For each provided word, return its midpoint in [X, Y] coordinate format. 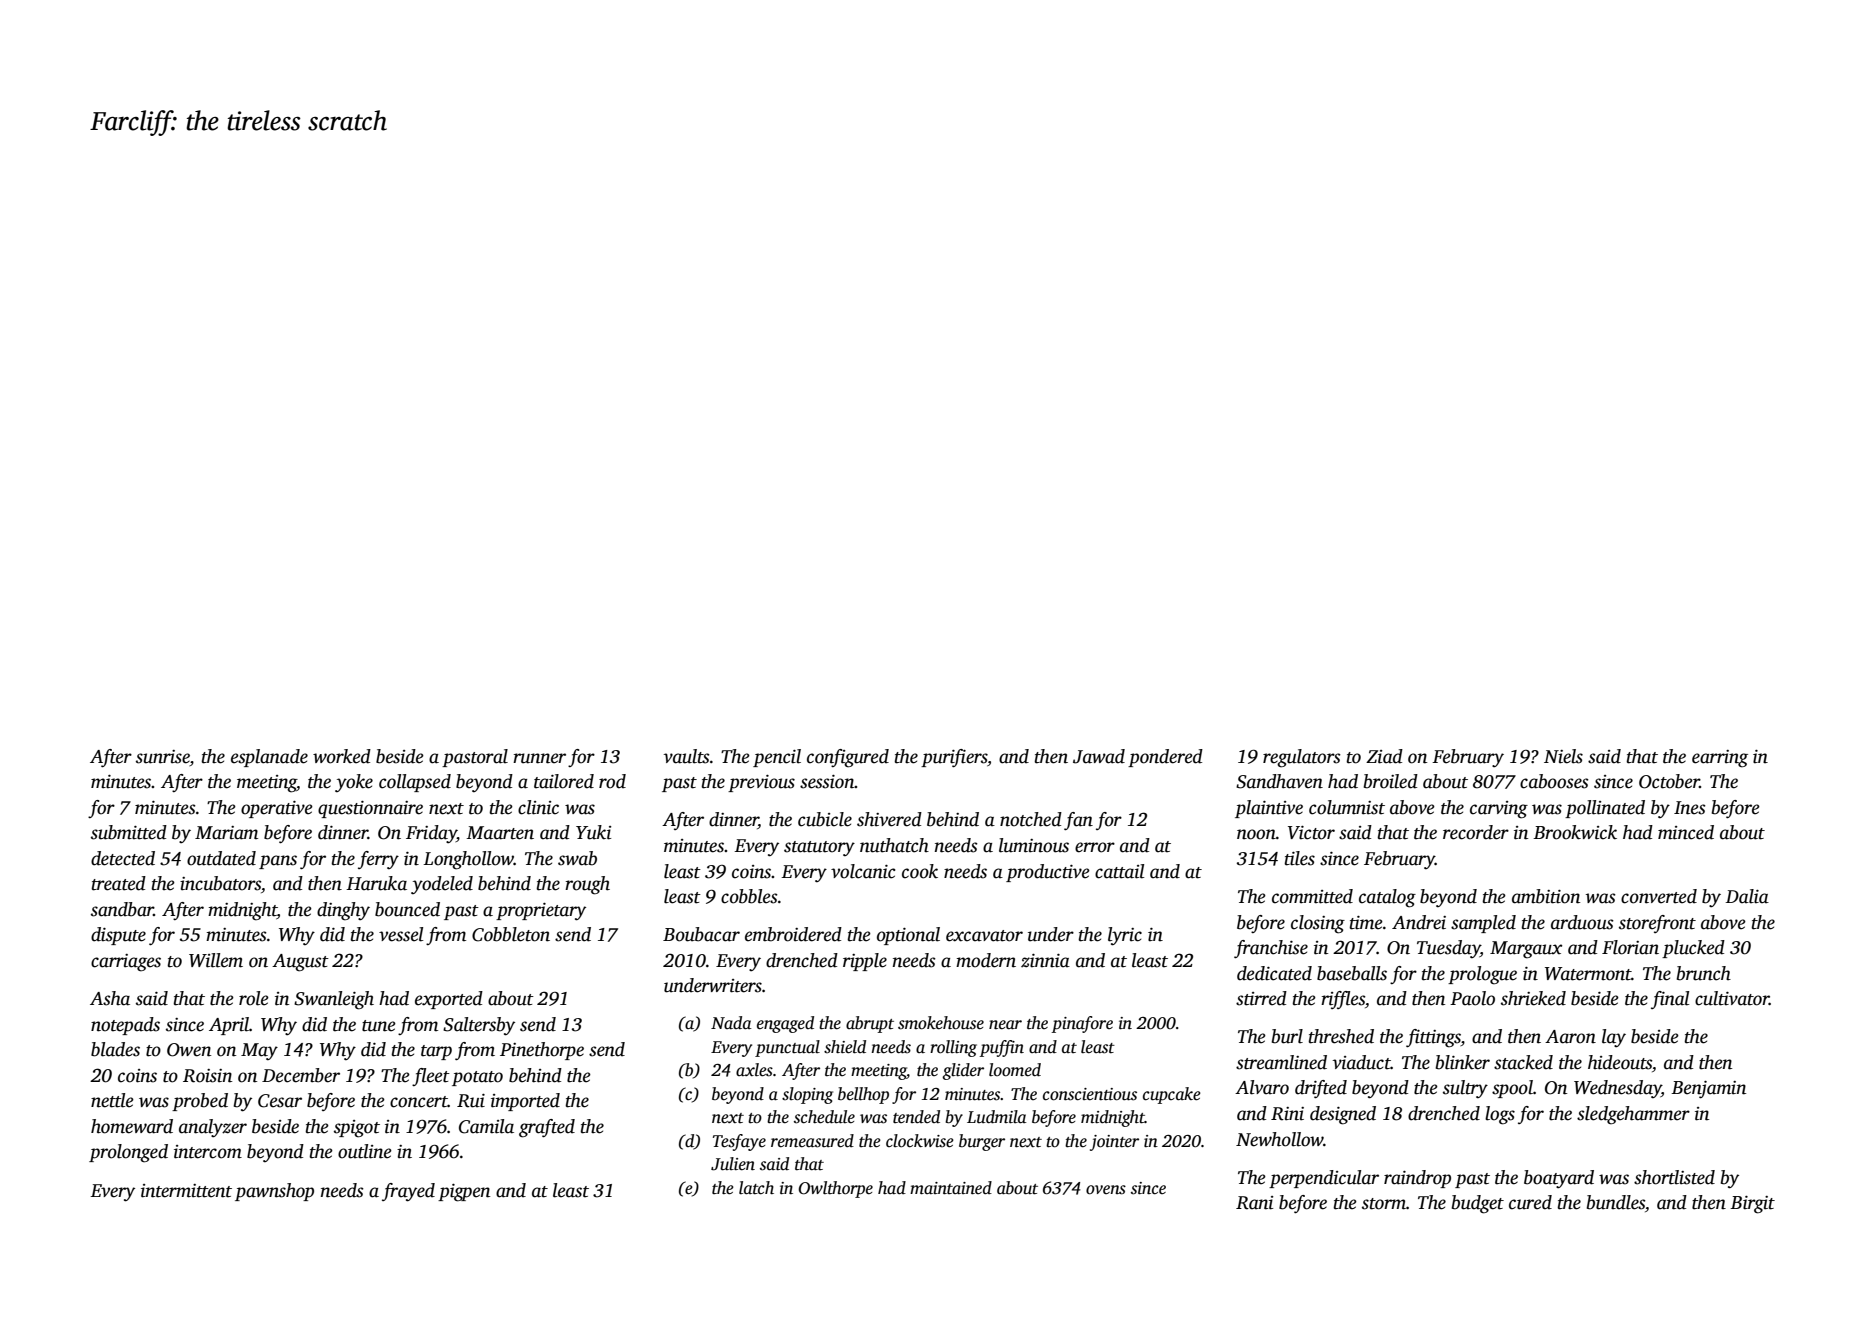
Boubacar [701, 934]
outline [365, 1151]
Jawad [1099, 756]
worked [342, 756]
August [300, 963]
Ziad [1384, 756]
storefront [1657, 924]
